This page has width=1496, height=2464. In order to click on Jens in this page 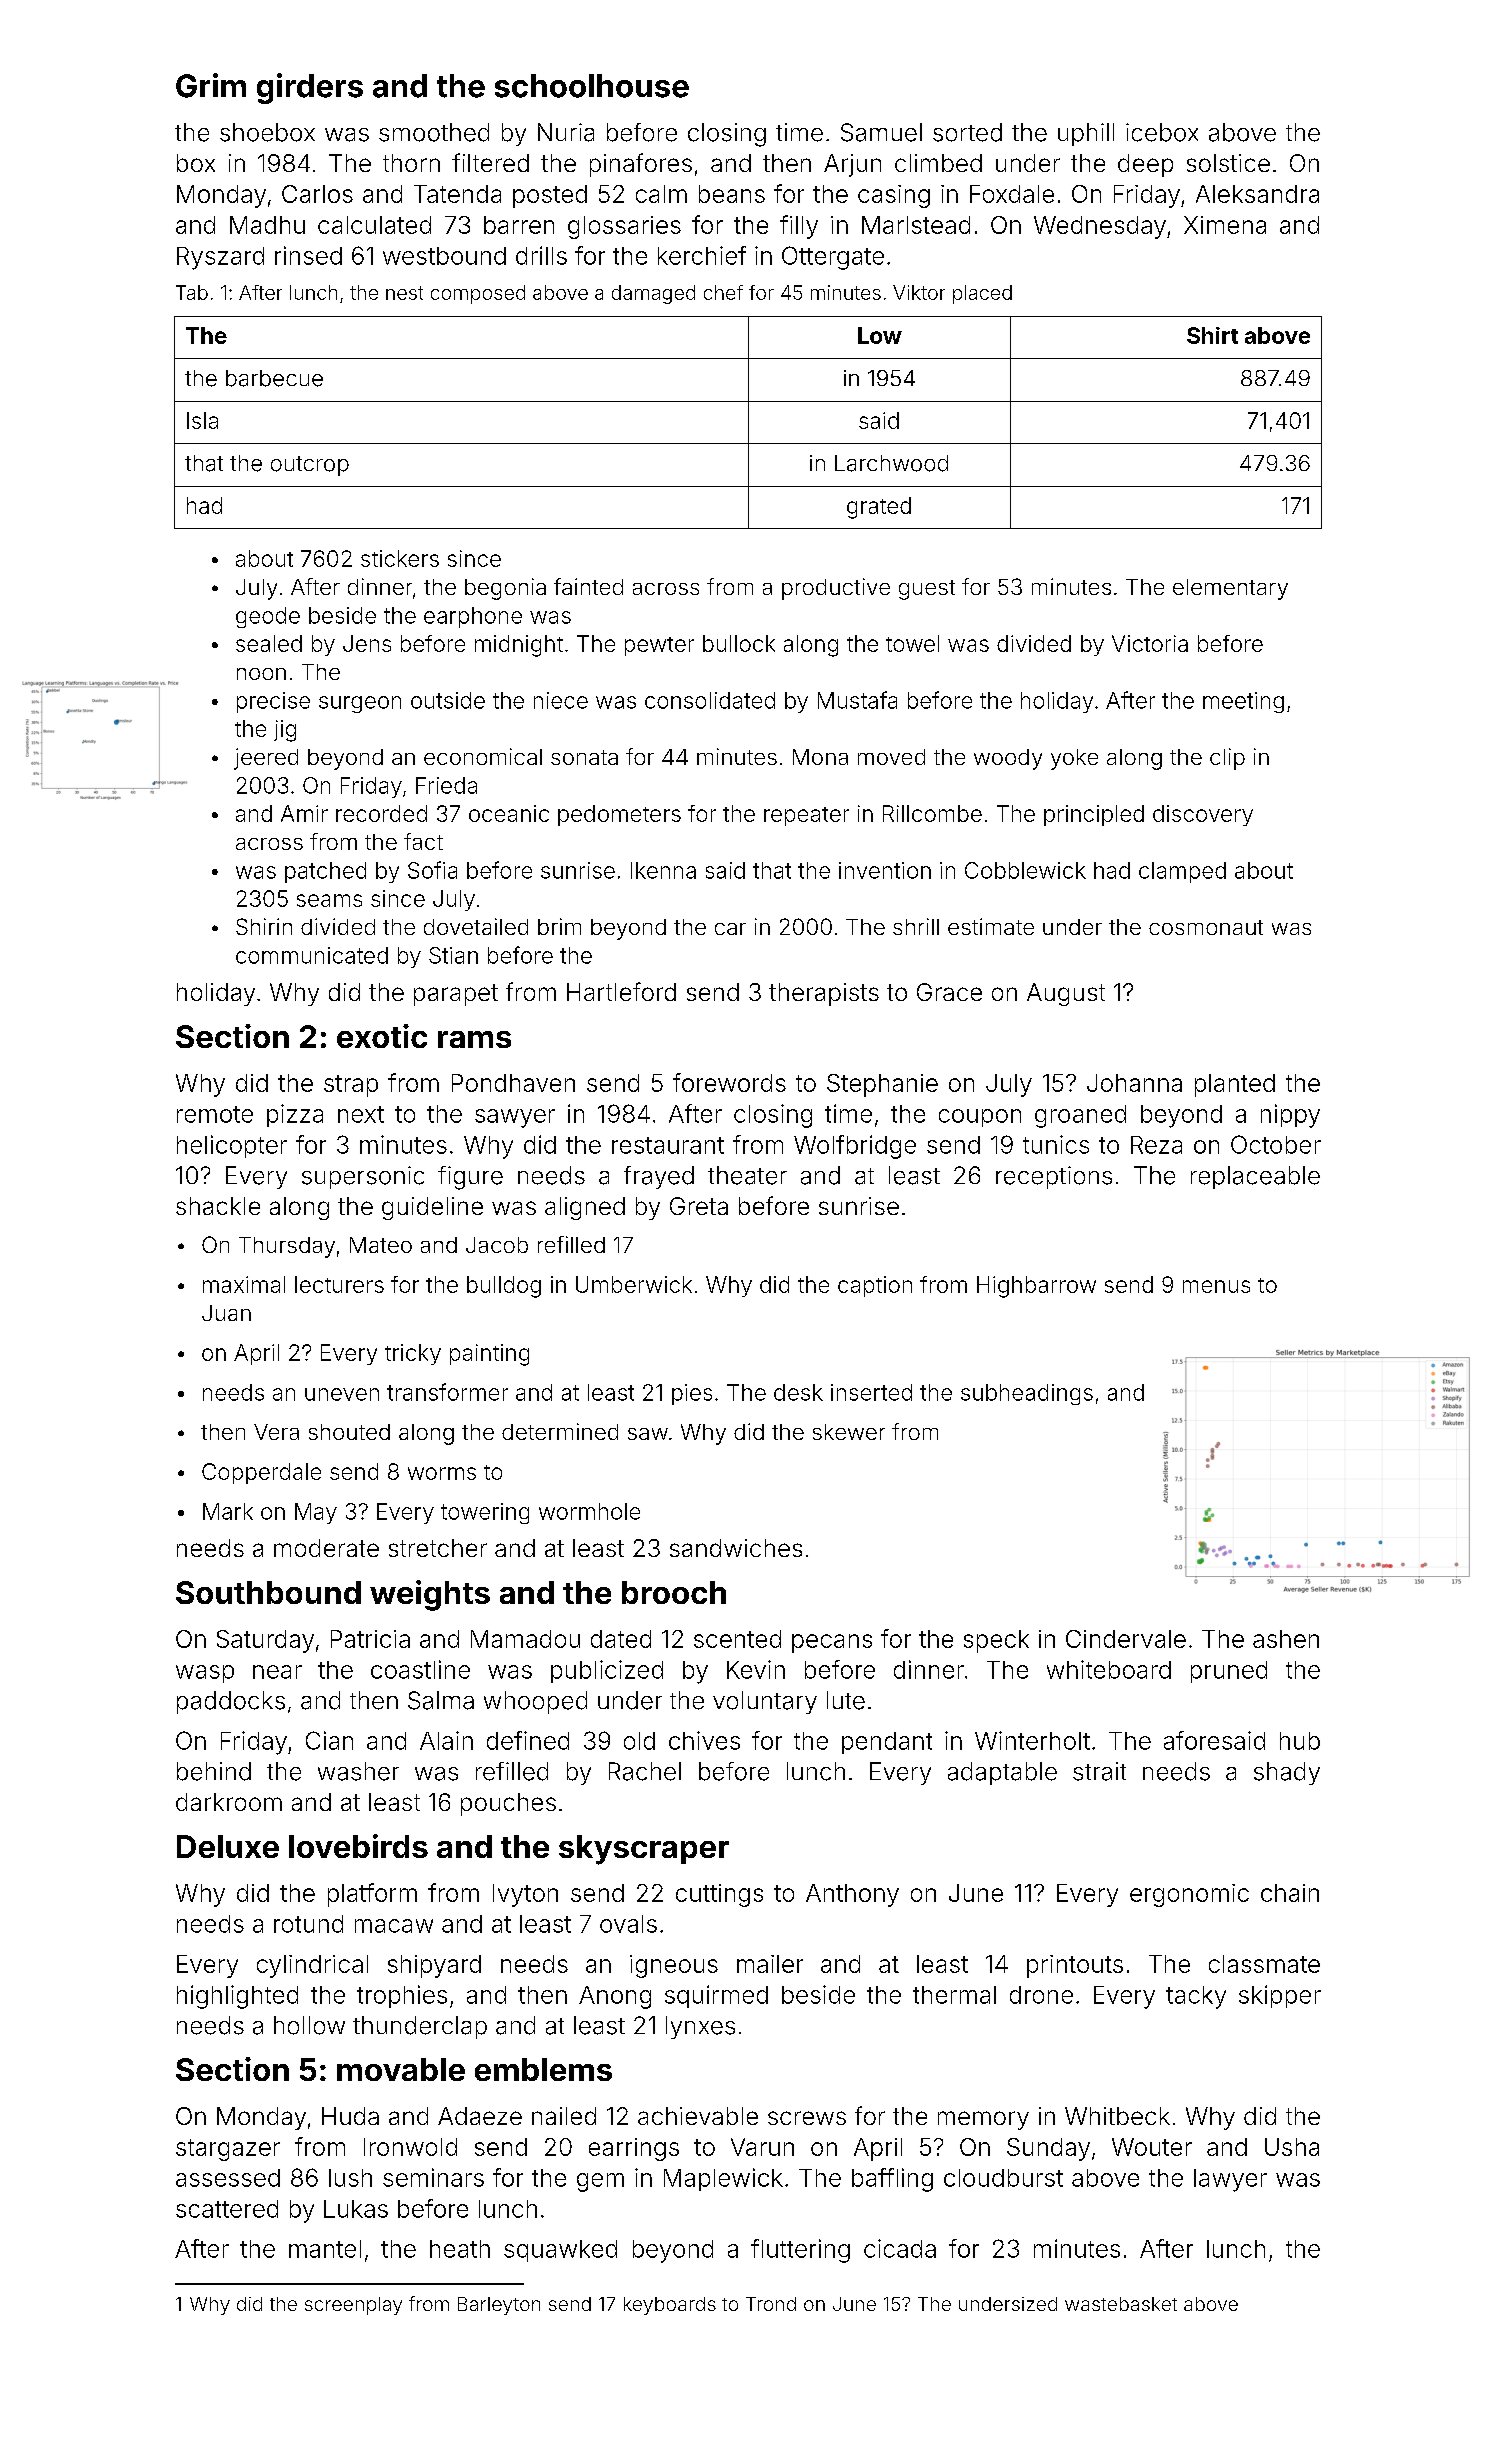, I will do `click(367, 643)`.
